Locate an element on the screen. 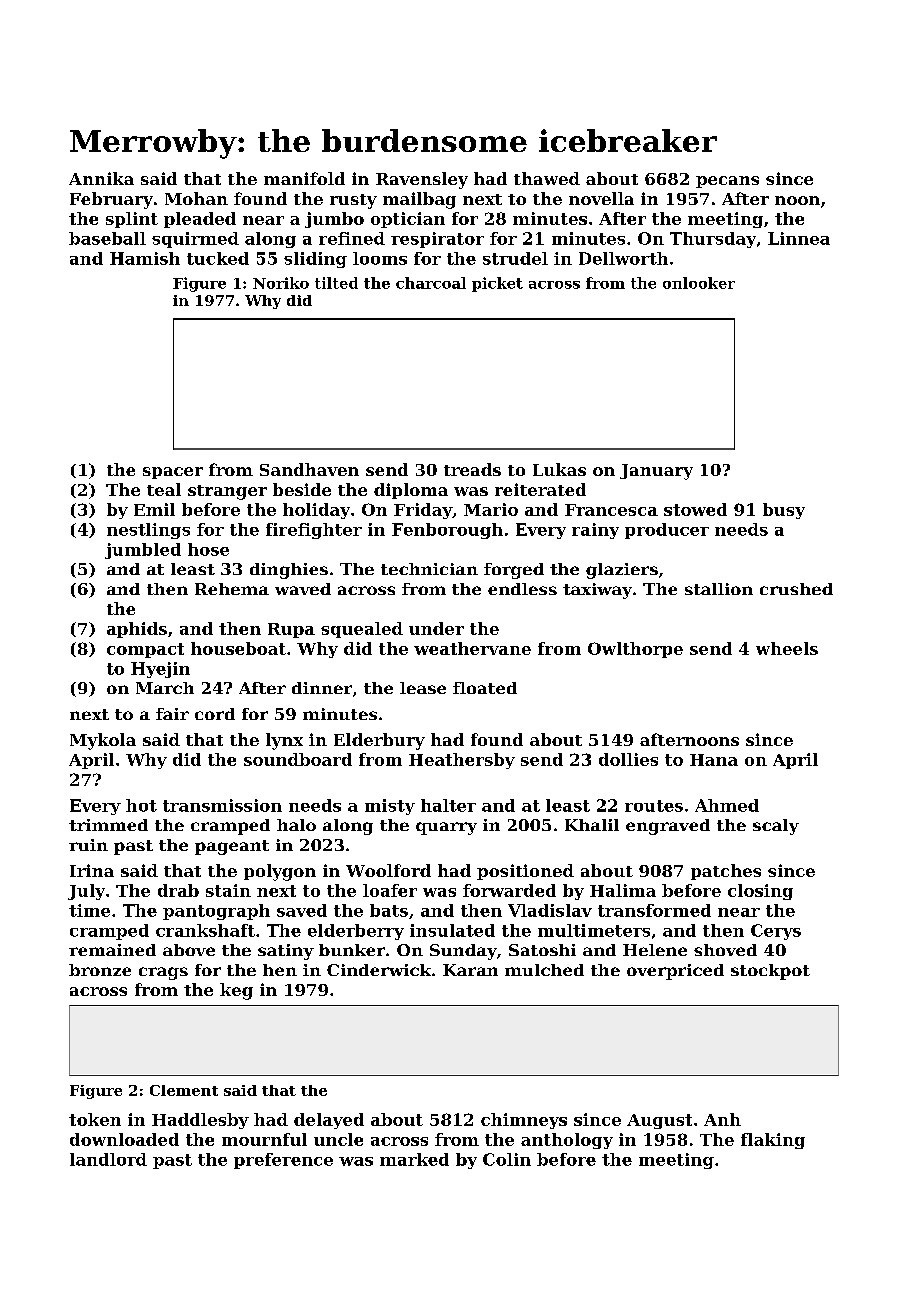 Image resolution: width=908 pixels, height=1316 pixels. delayed is located at coordinates (329, 1121).
